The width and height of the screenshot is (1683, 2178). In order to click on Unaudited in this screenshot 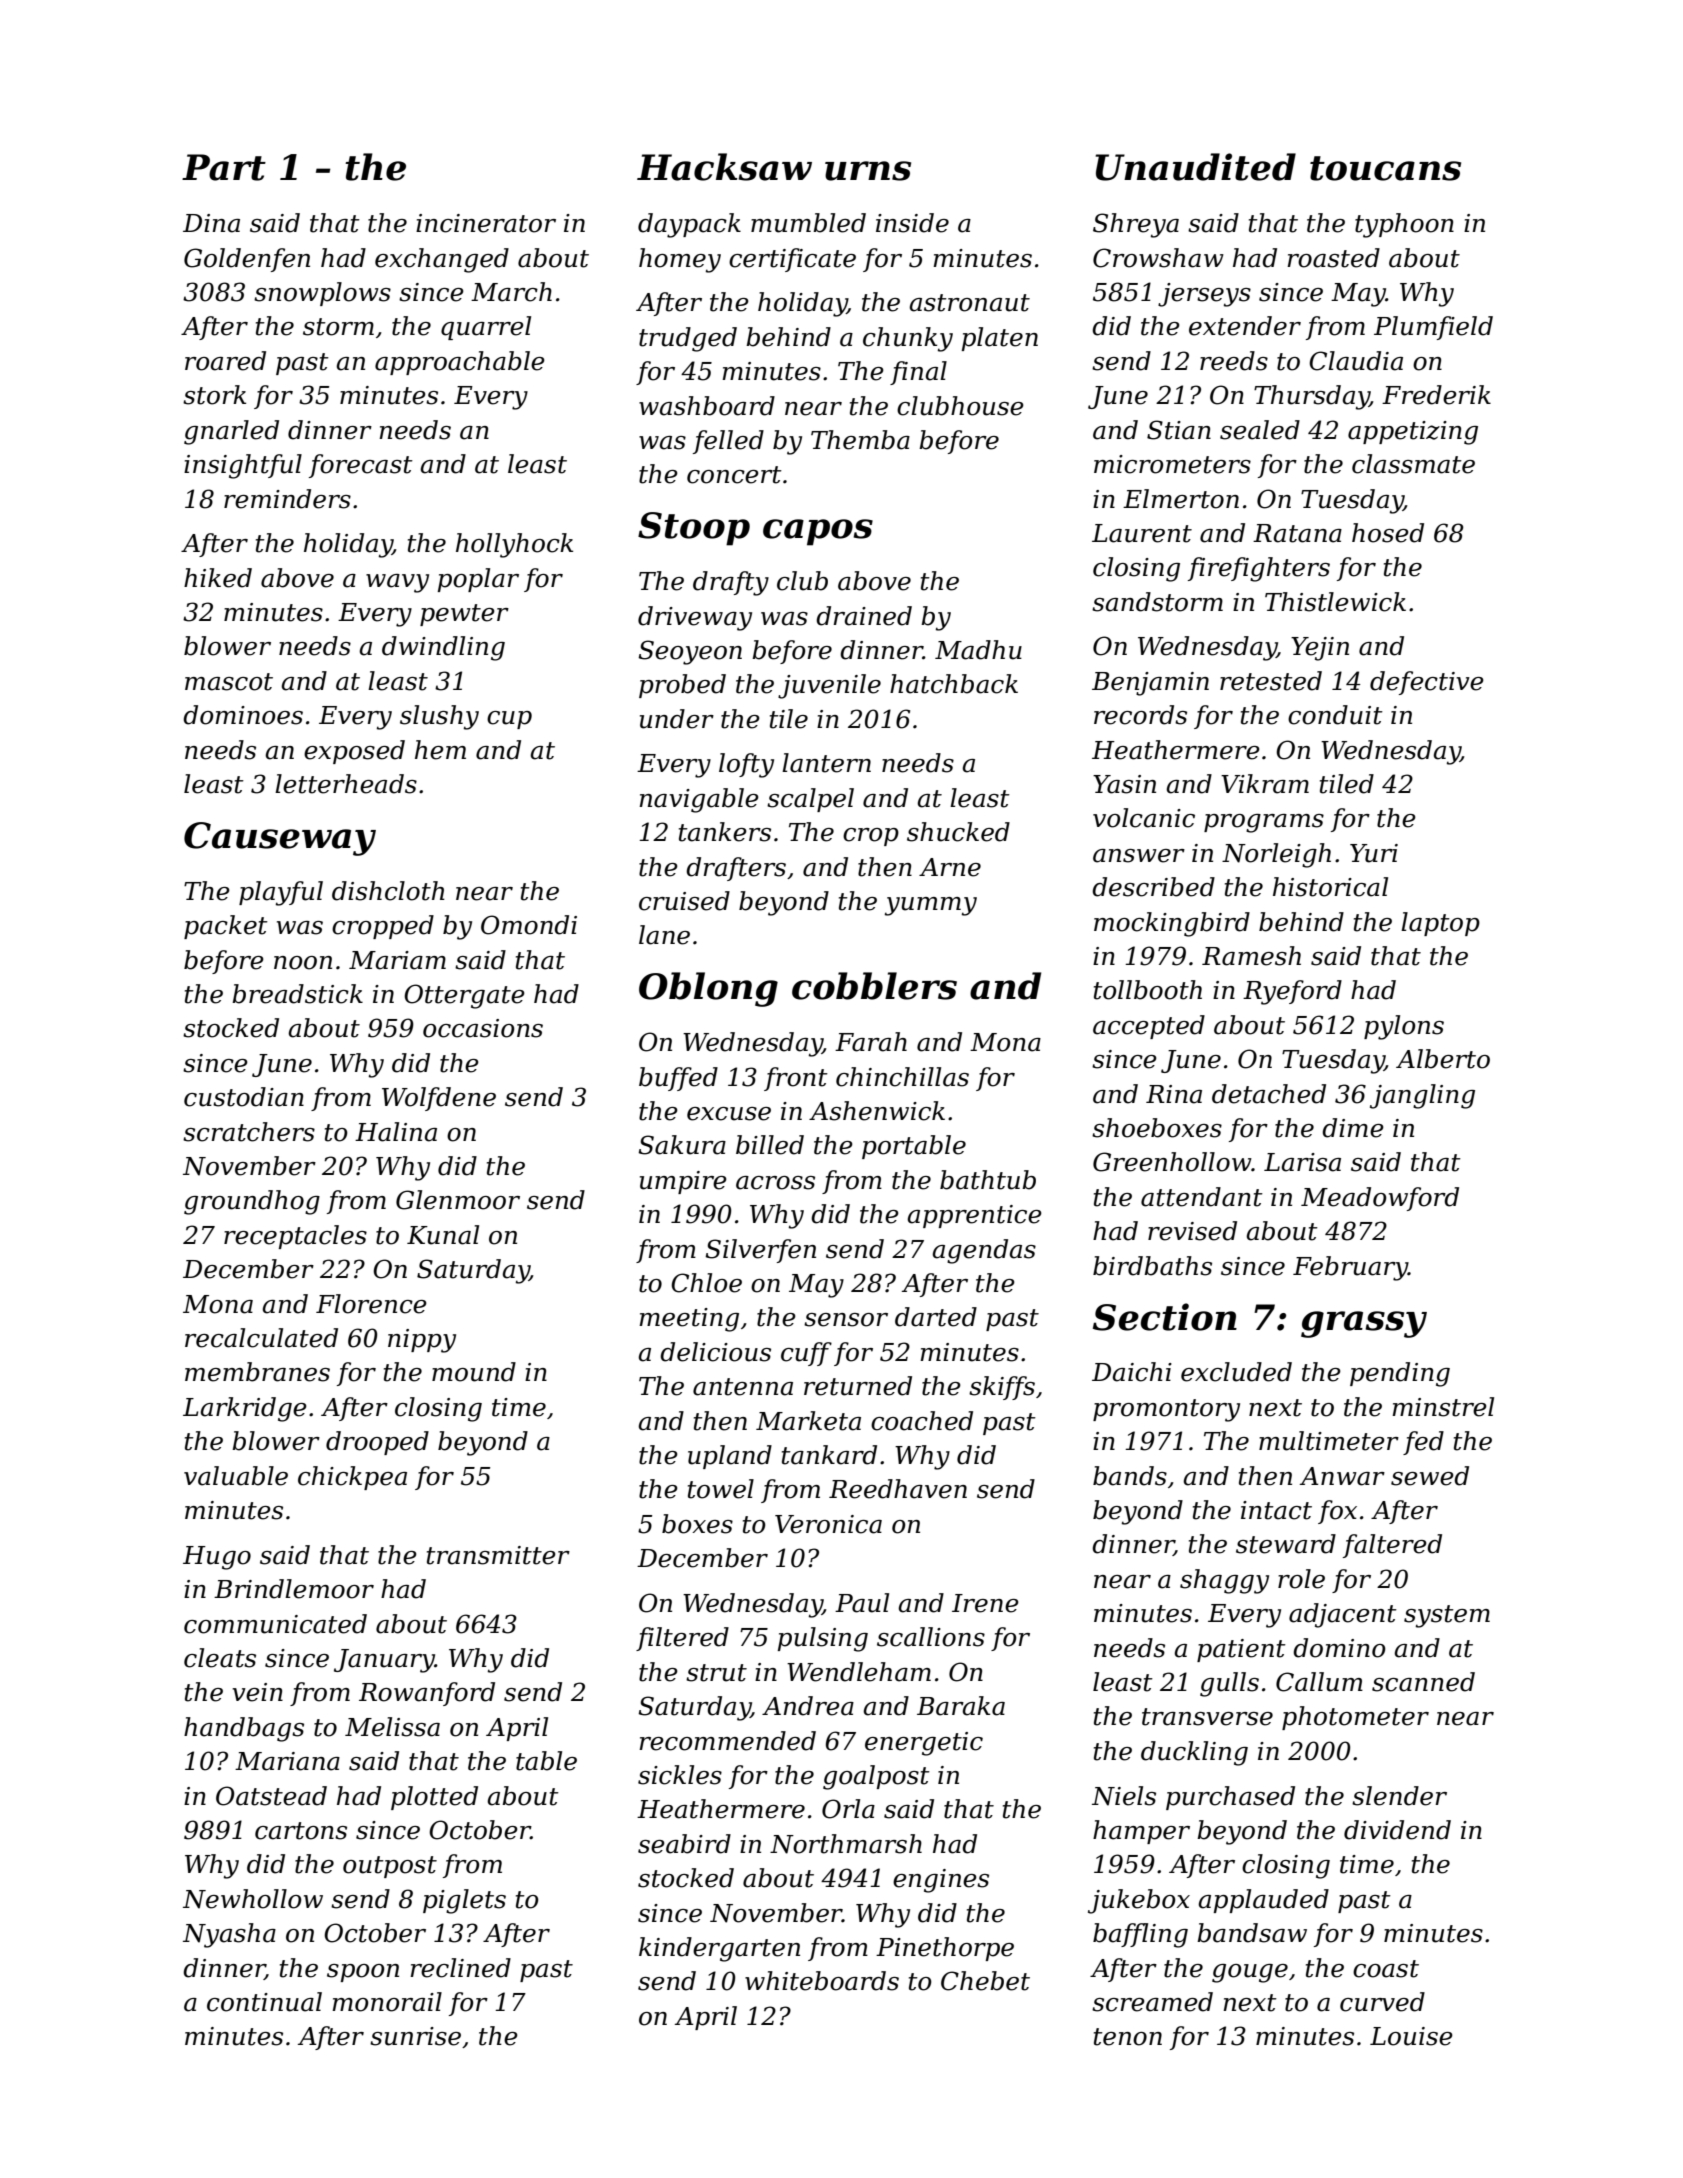, I will do `click(1196, 167)`.
